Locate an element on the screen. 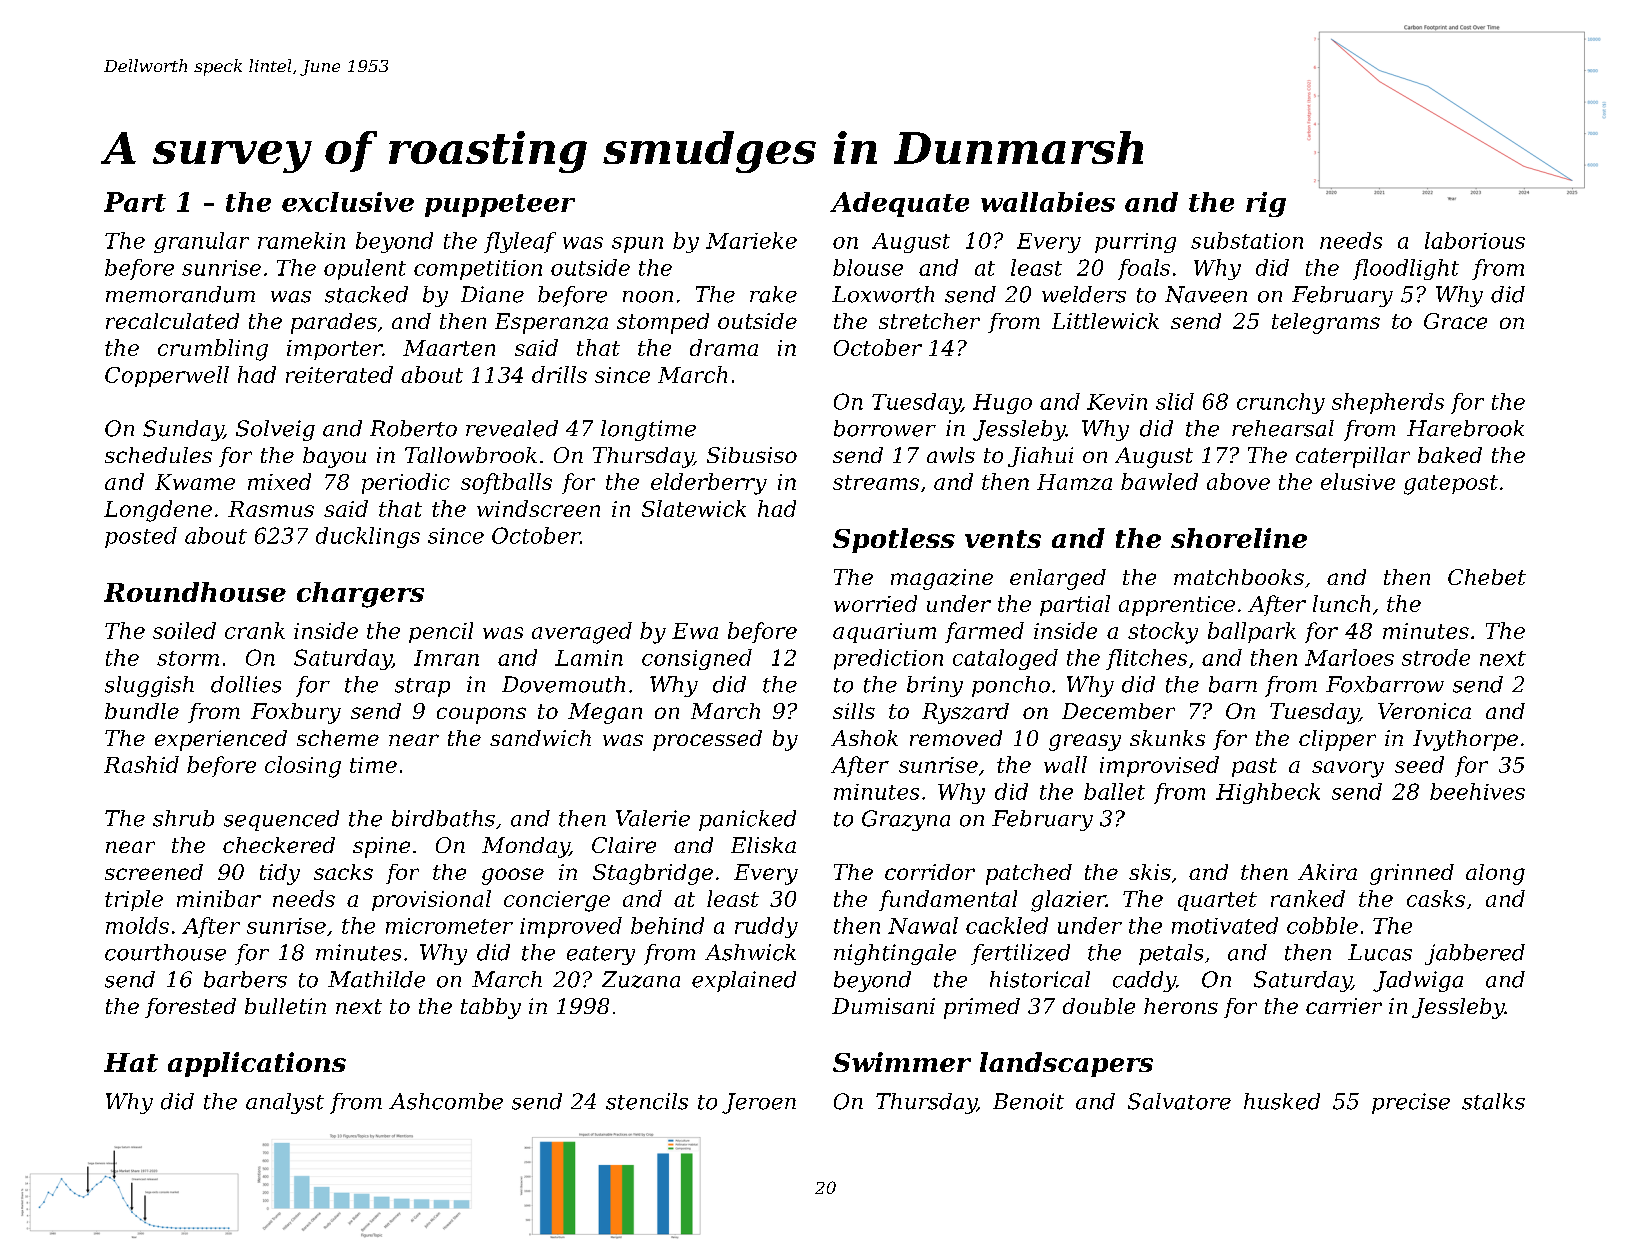 Image resolution: width=1630 pixels, height=1260 pixels. laborious is located at coordinates (1475, 240).
